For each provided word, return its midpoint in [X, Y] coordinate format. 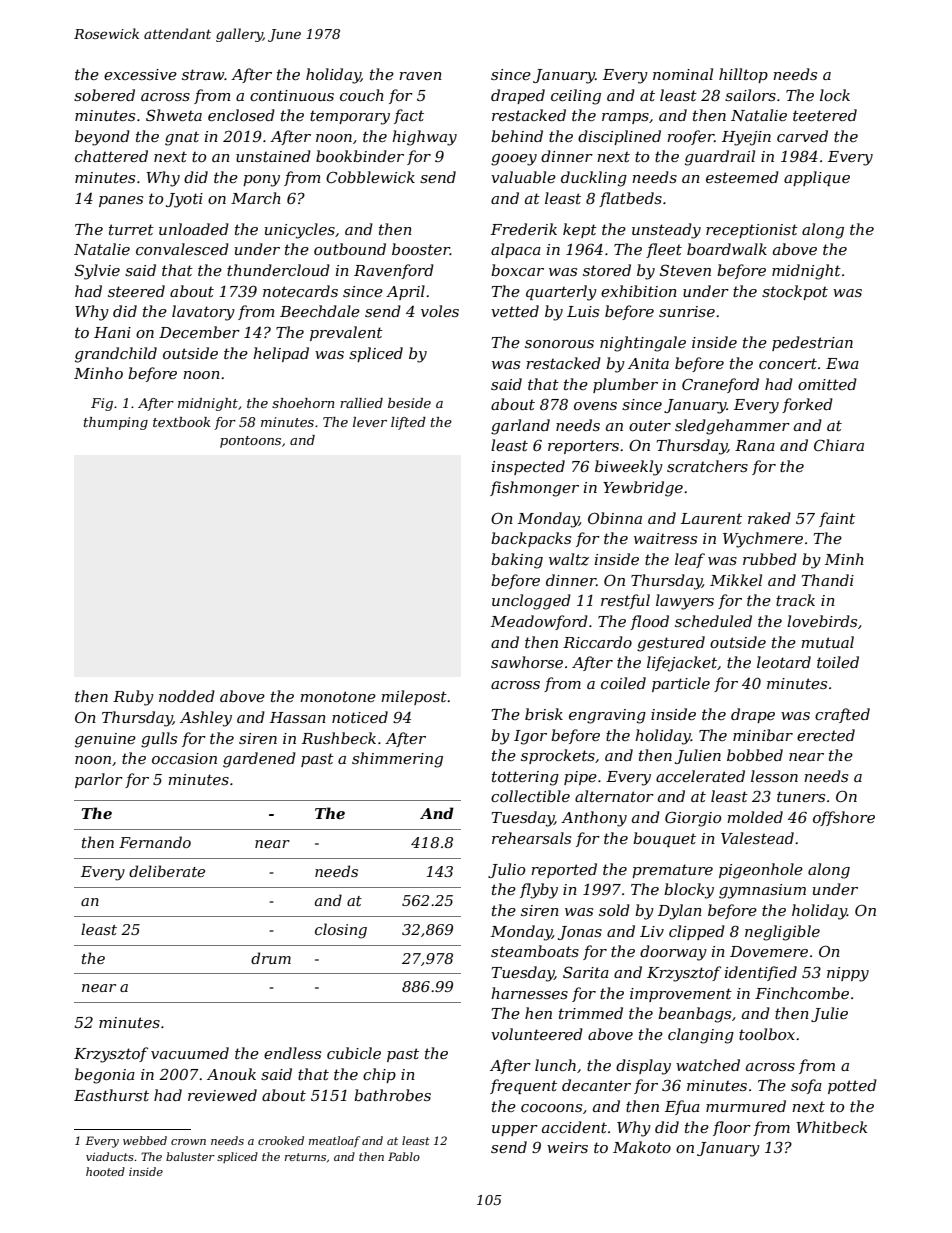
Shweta [174, 115]
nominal [683, 74]
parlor [99, 780]
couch [362, 95]
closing [341, 931]
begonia [105, 1076]
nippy [848, 974]
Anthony [594, 819]
